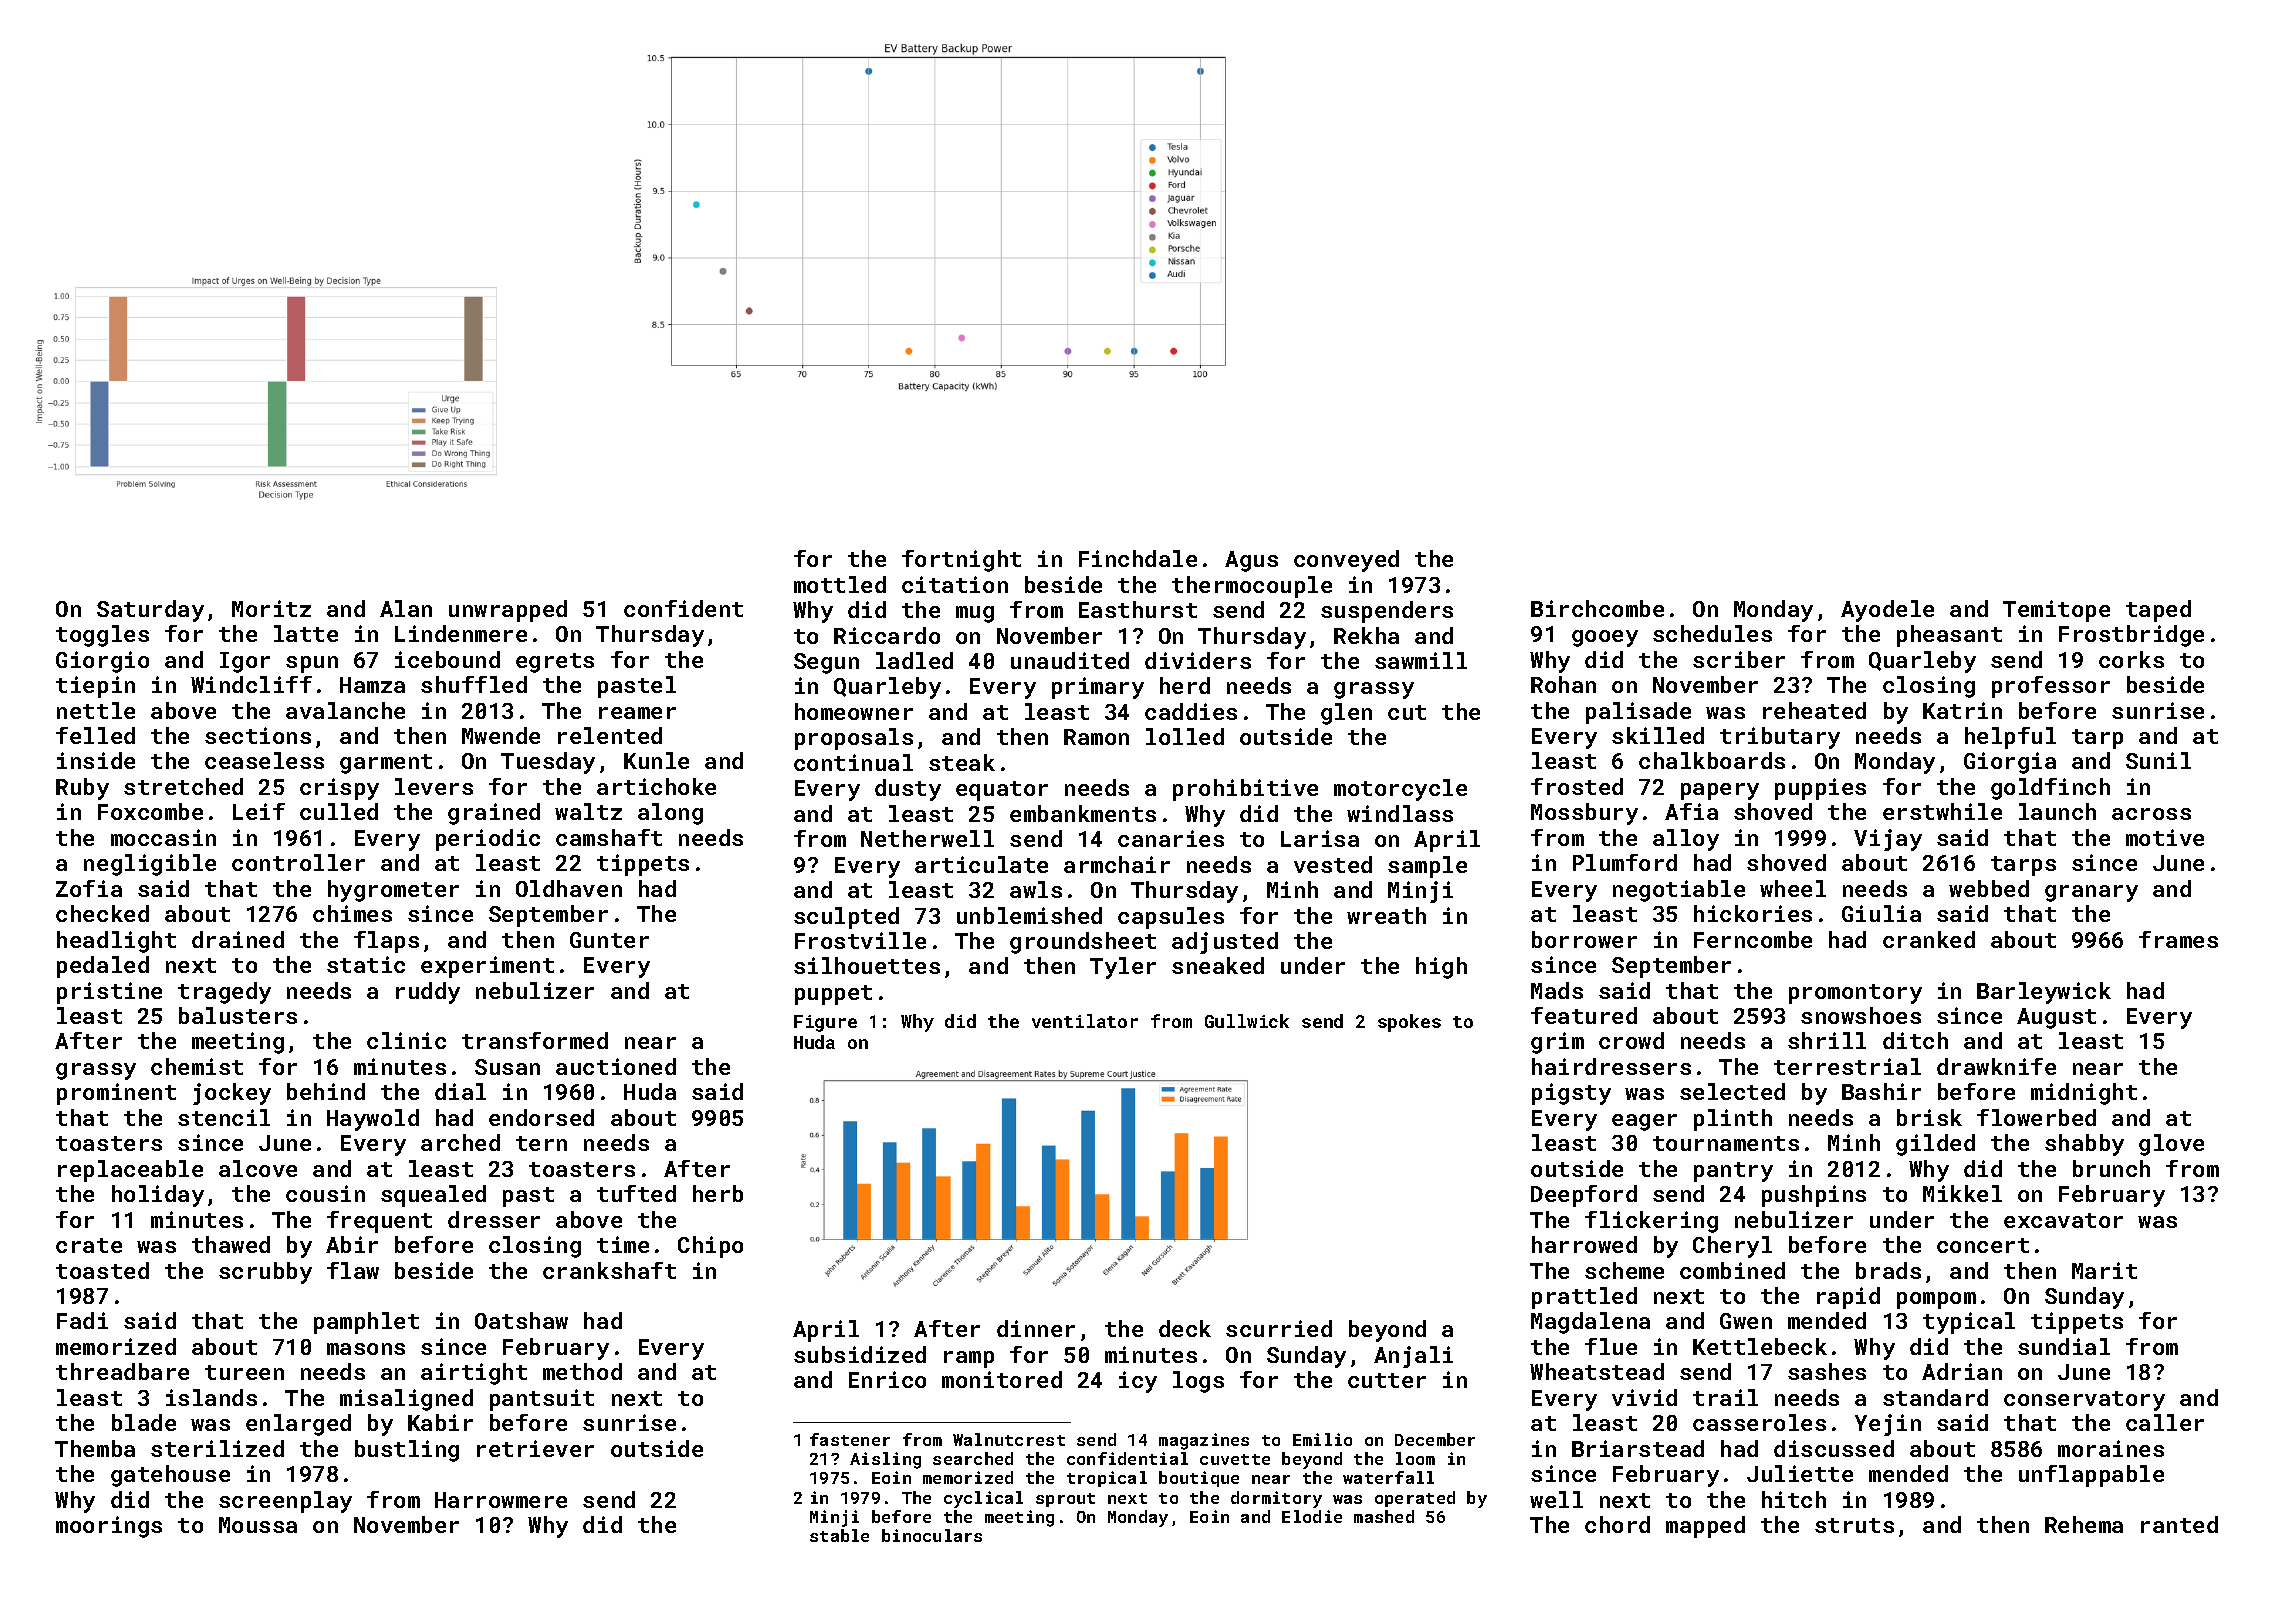 The image size is (2282, 1614). I want to click on periodic, so click(488, 840).
